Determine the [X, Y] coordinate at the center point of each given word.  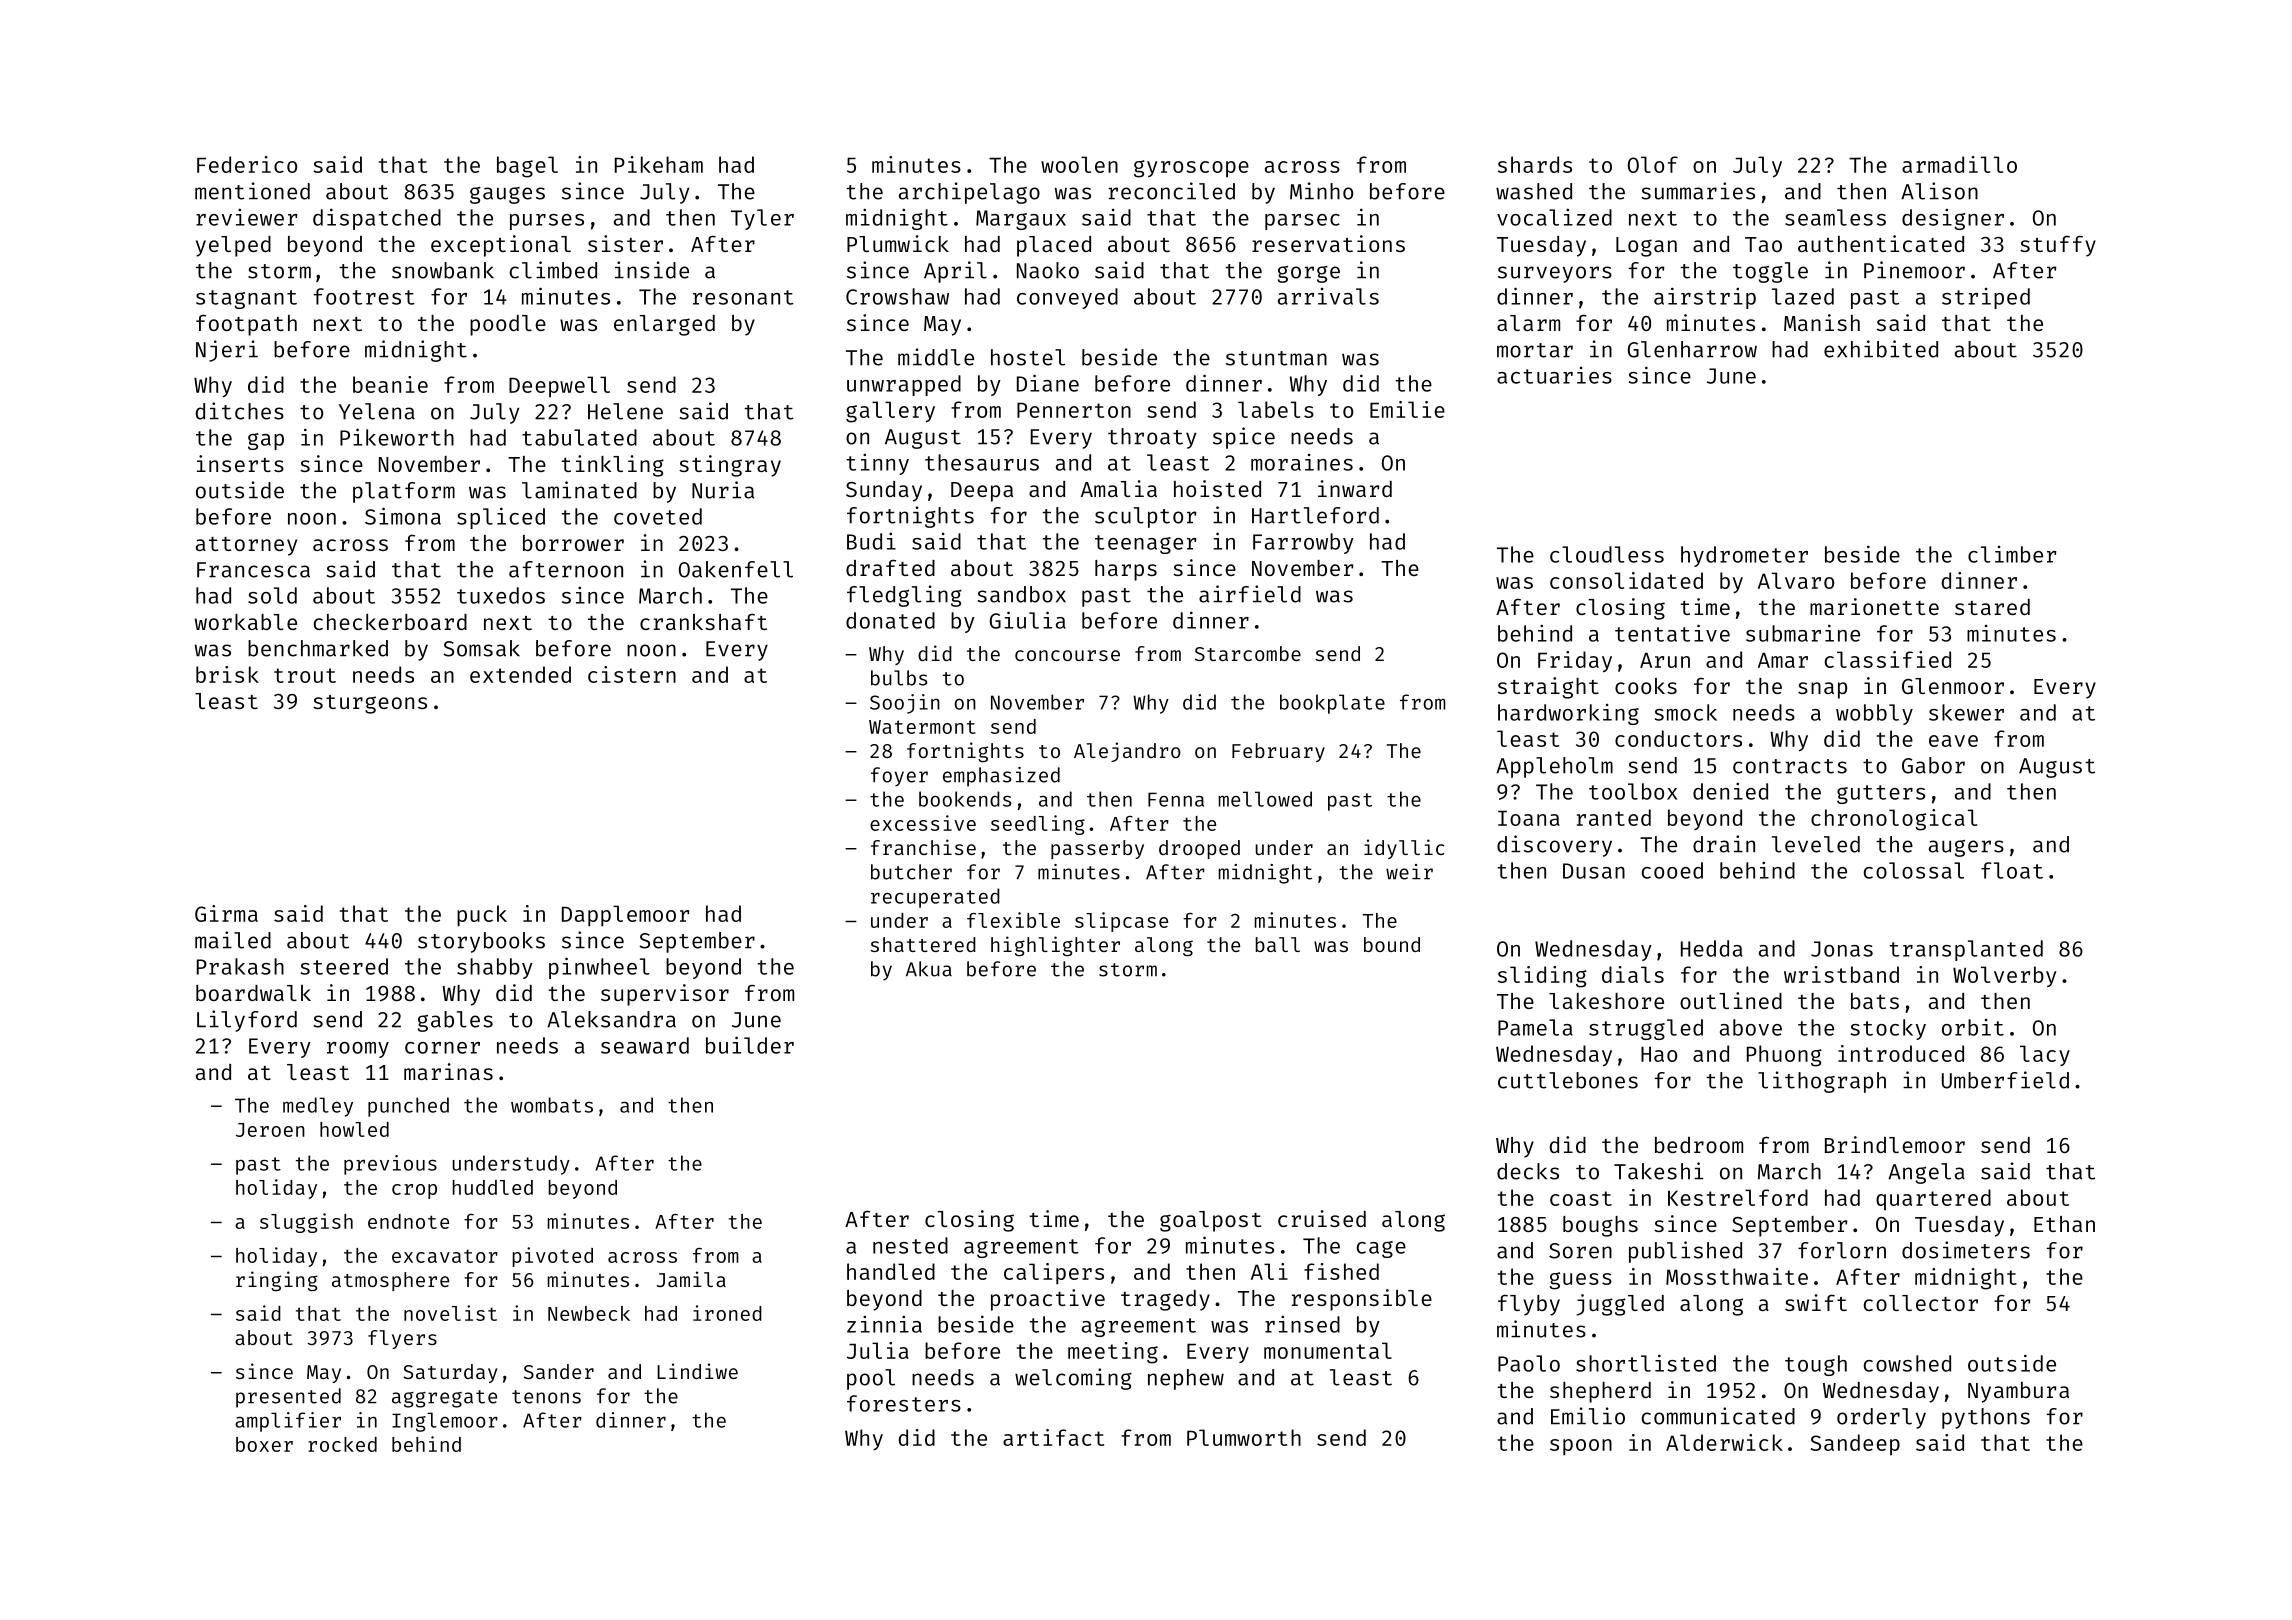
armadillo [1959, 164]
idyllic [1404, 849]
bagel [527, 167]
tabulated [579, 437]
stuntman [1276, 358]
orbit [1973, 1027]
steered [344, 966]
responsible [1362, 1300]
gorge [1309, 274]
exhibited [1881, 349]
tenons [546, 1397]
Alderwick [1724, 1442]
